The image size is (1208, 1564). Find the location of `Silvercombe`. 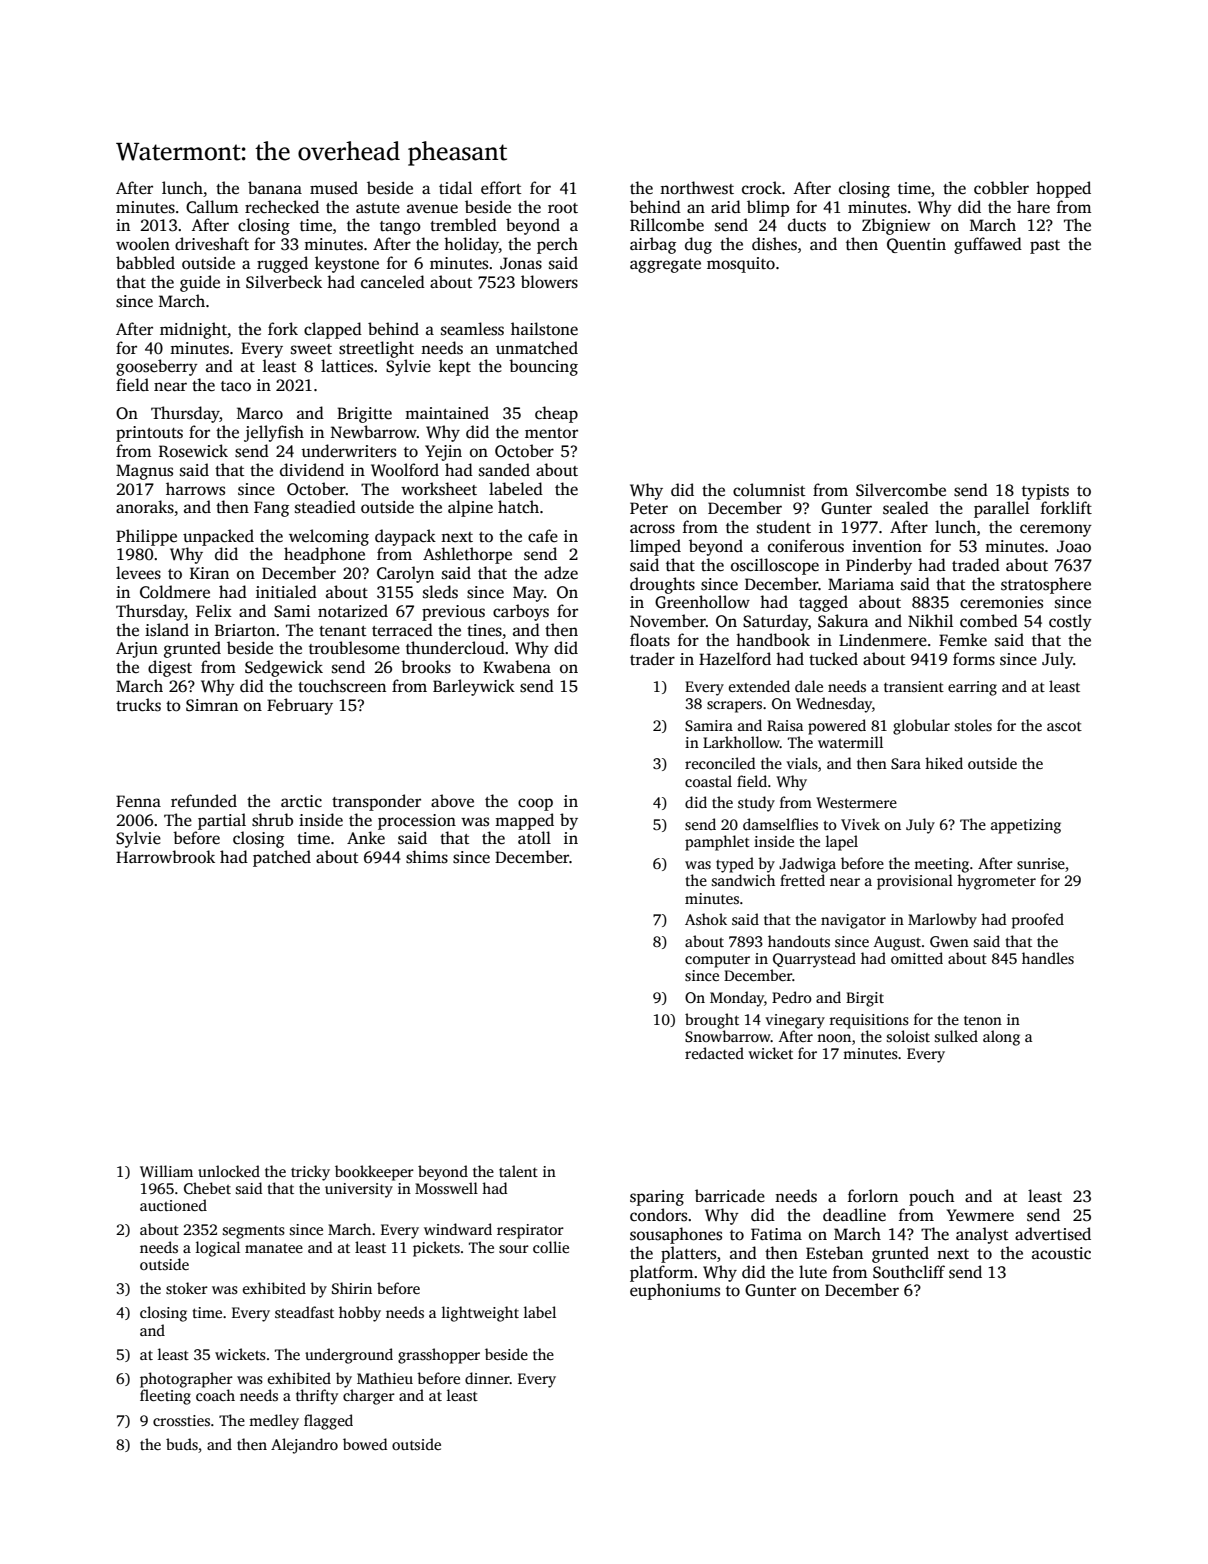

Silvercombe is located at coordinates (901, 490).
